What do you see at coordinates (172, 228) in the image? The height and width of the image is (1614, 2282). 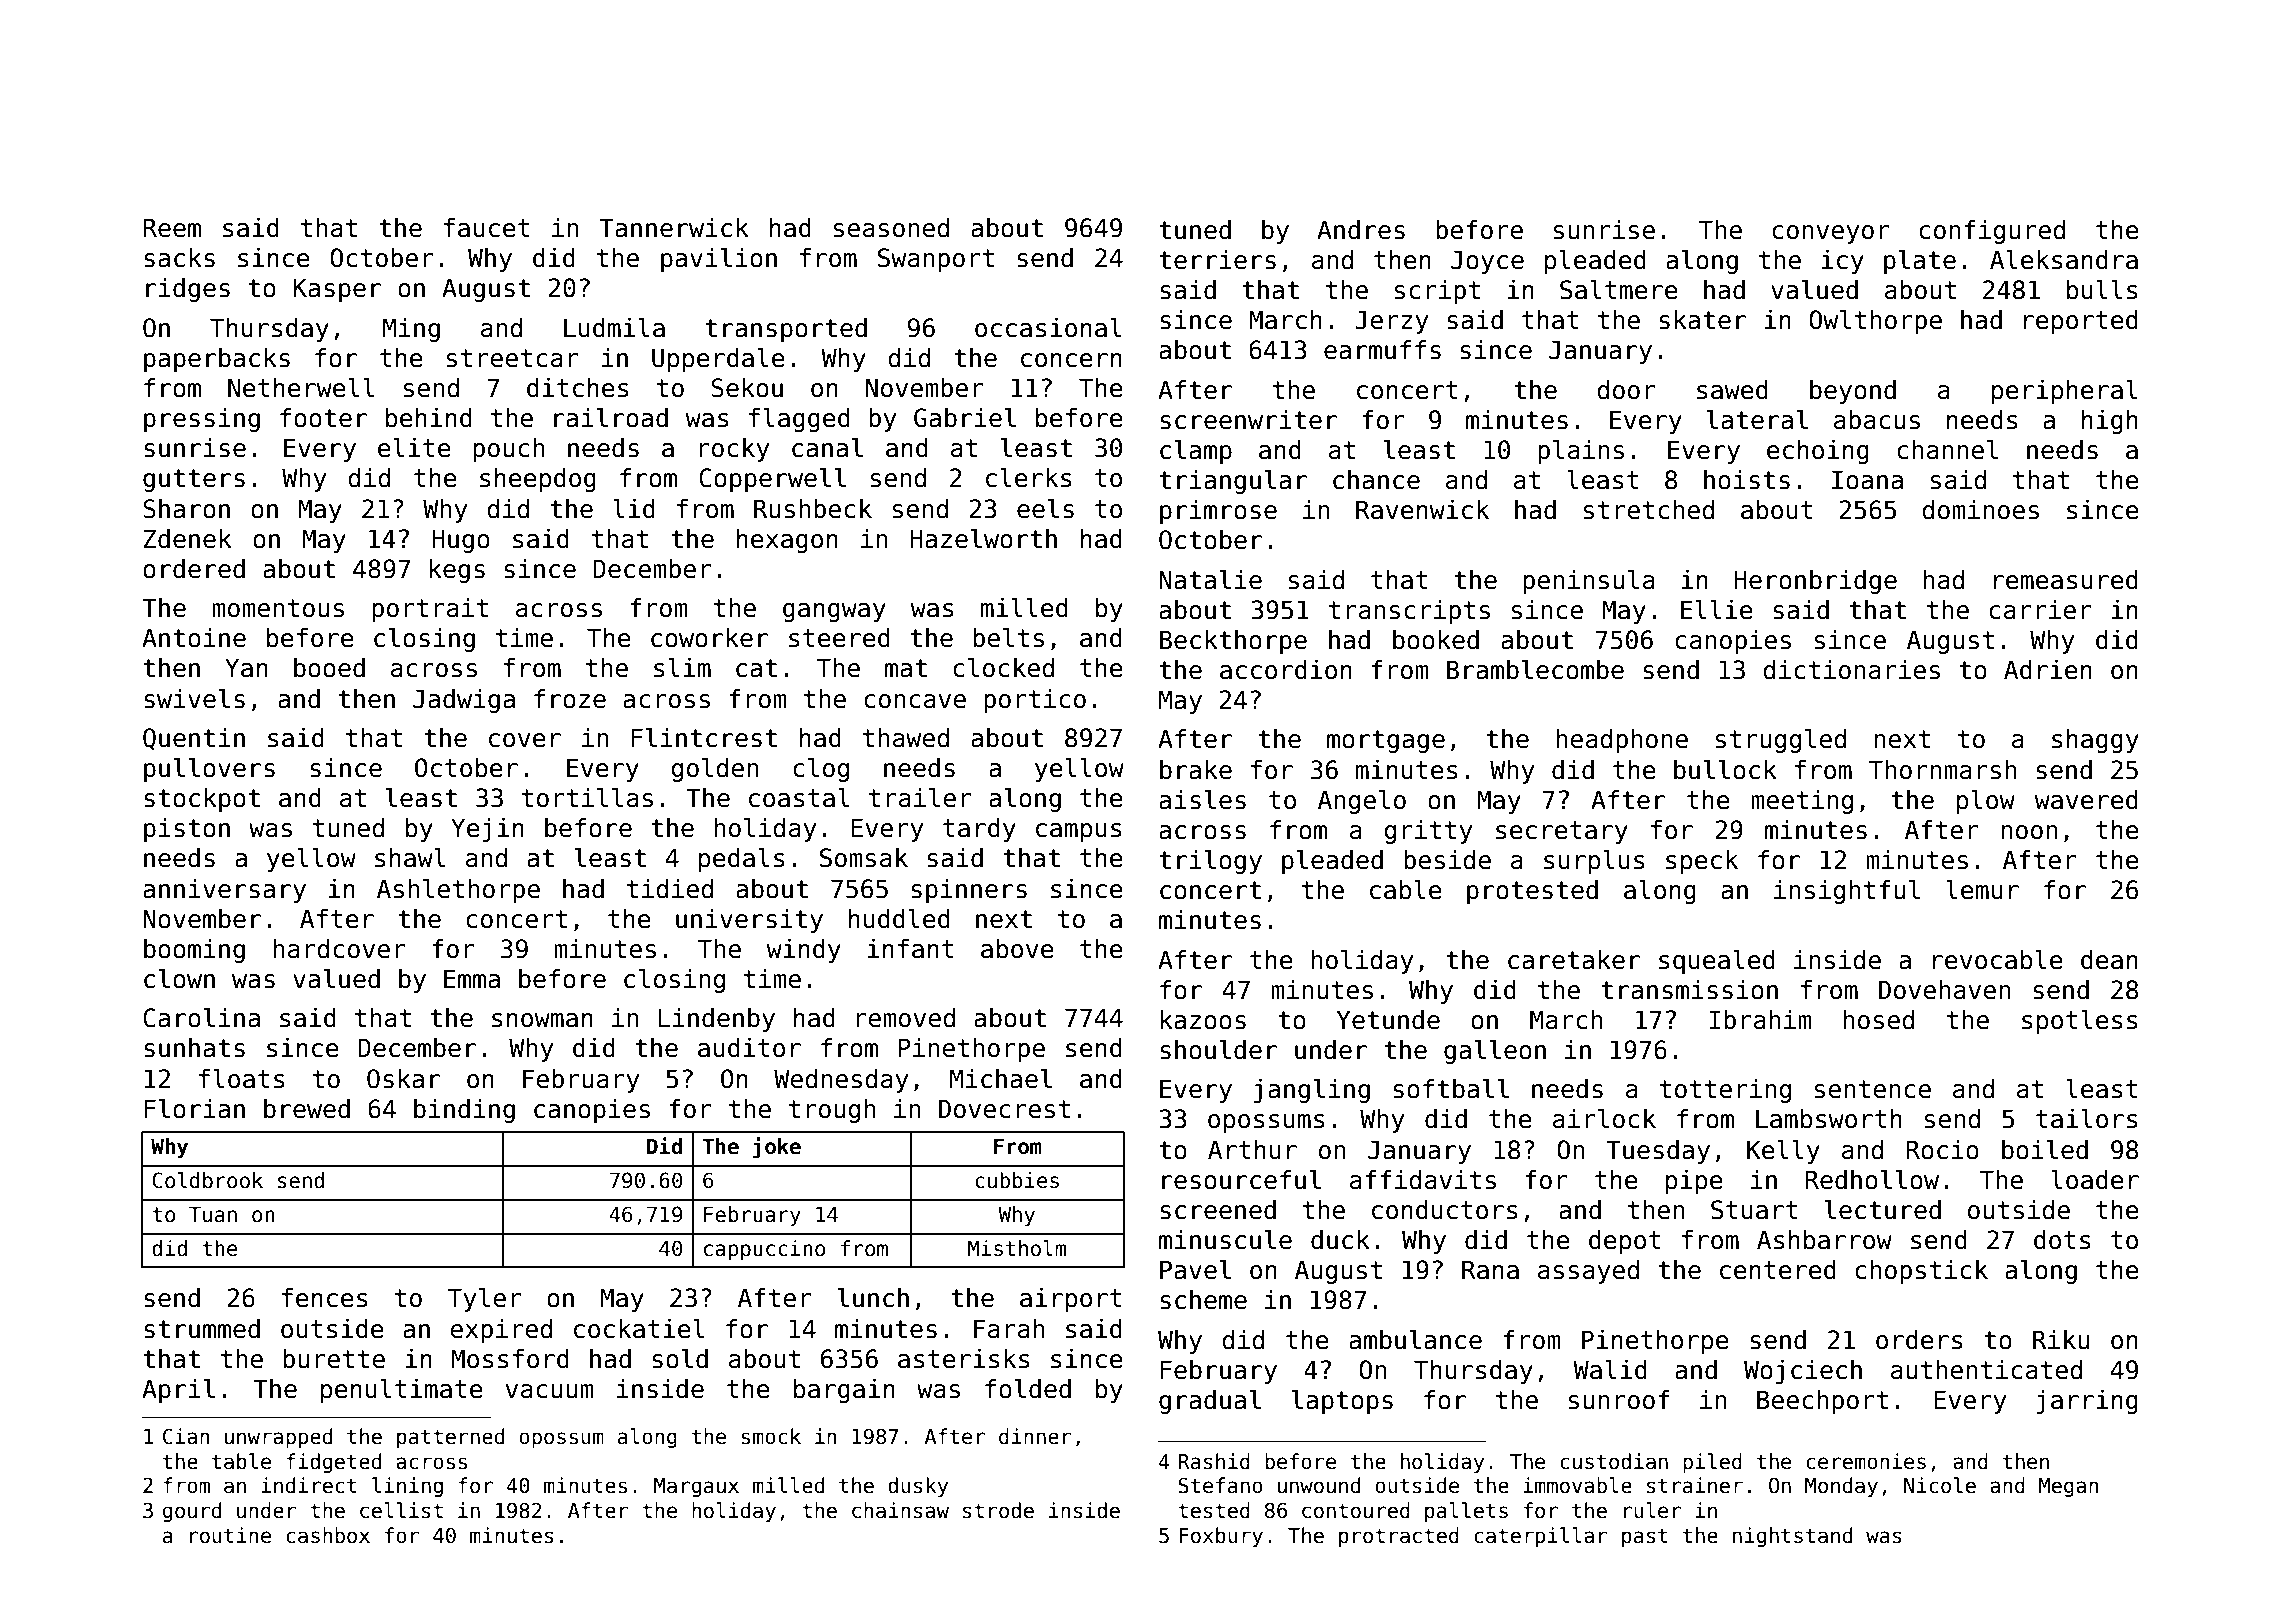 I see `Reem` at bounding box center [172, 228].
